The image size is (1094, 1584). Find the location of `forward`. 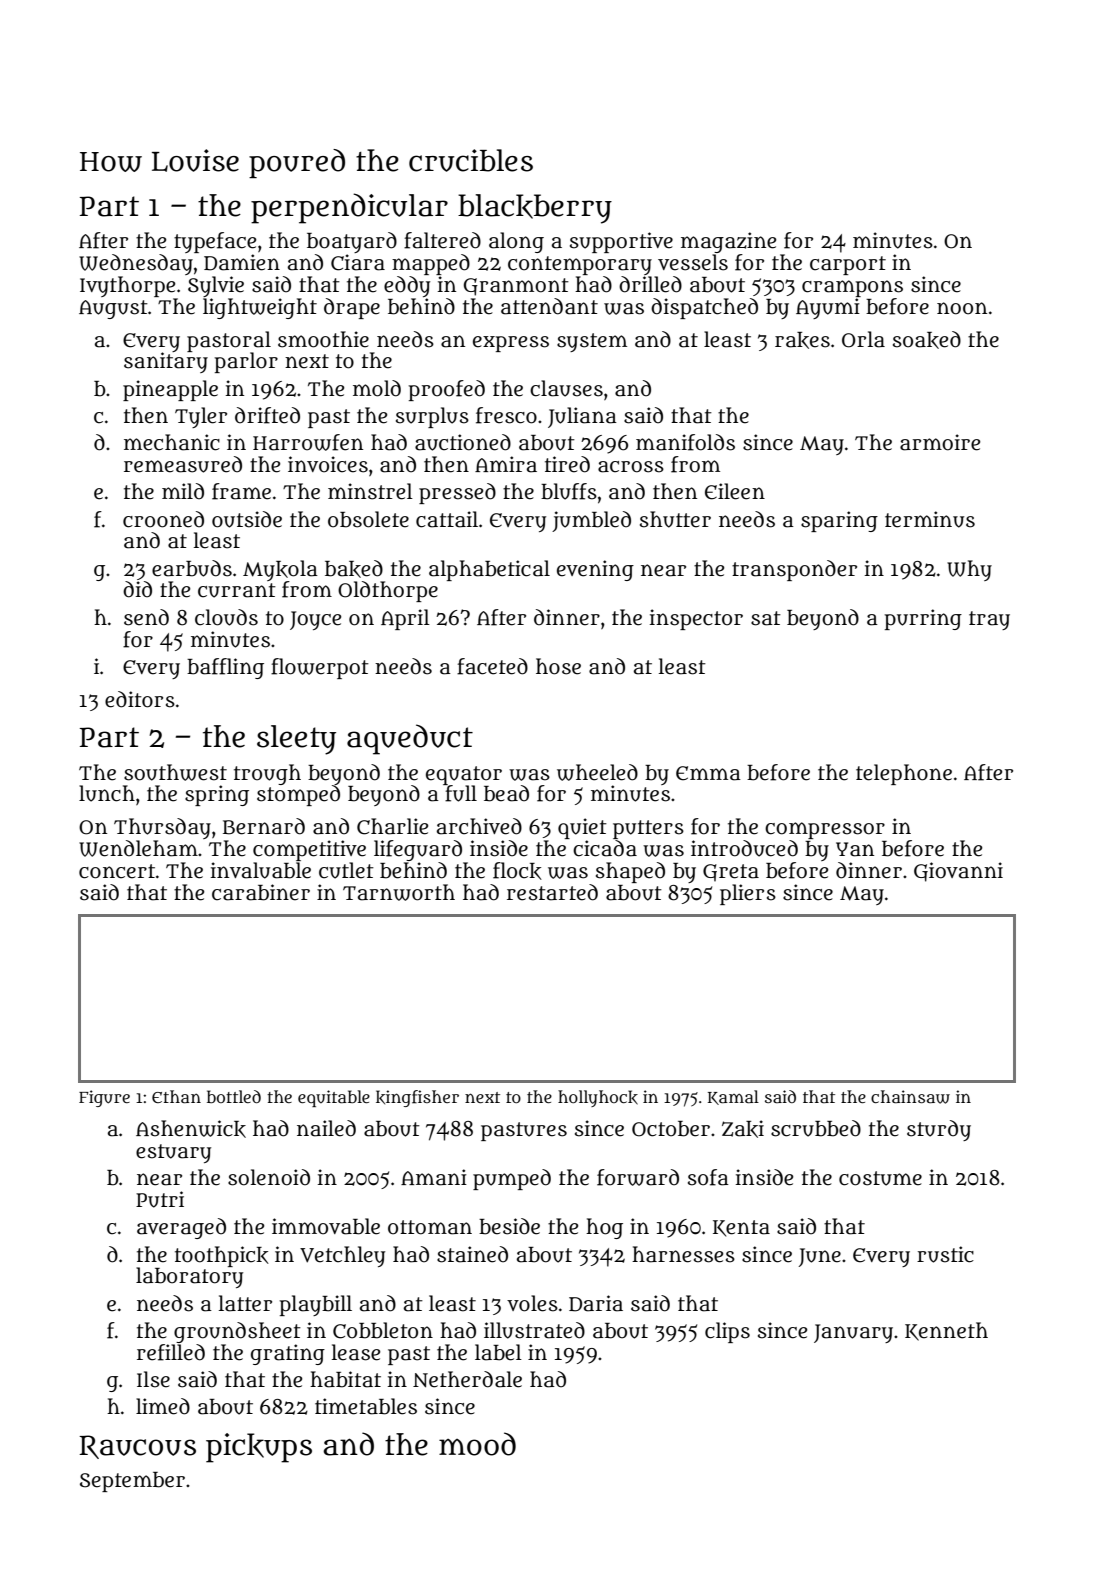

forward is located at coordinates (638, 1177).
